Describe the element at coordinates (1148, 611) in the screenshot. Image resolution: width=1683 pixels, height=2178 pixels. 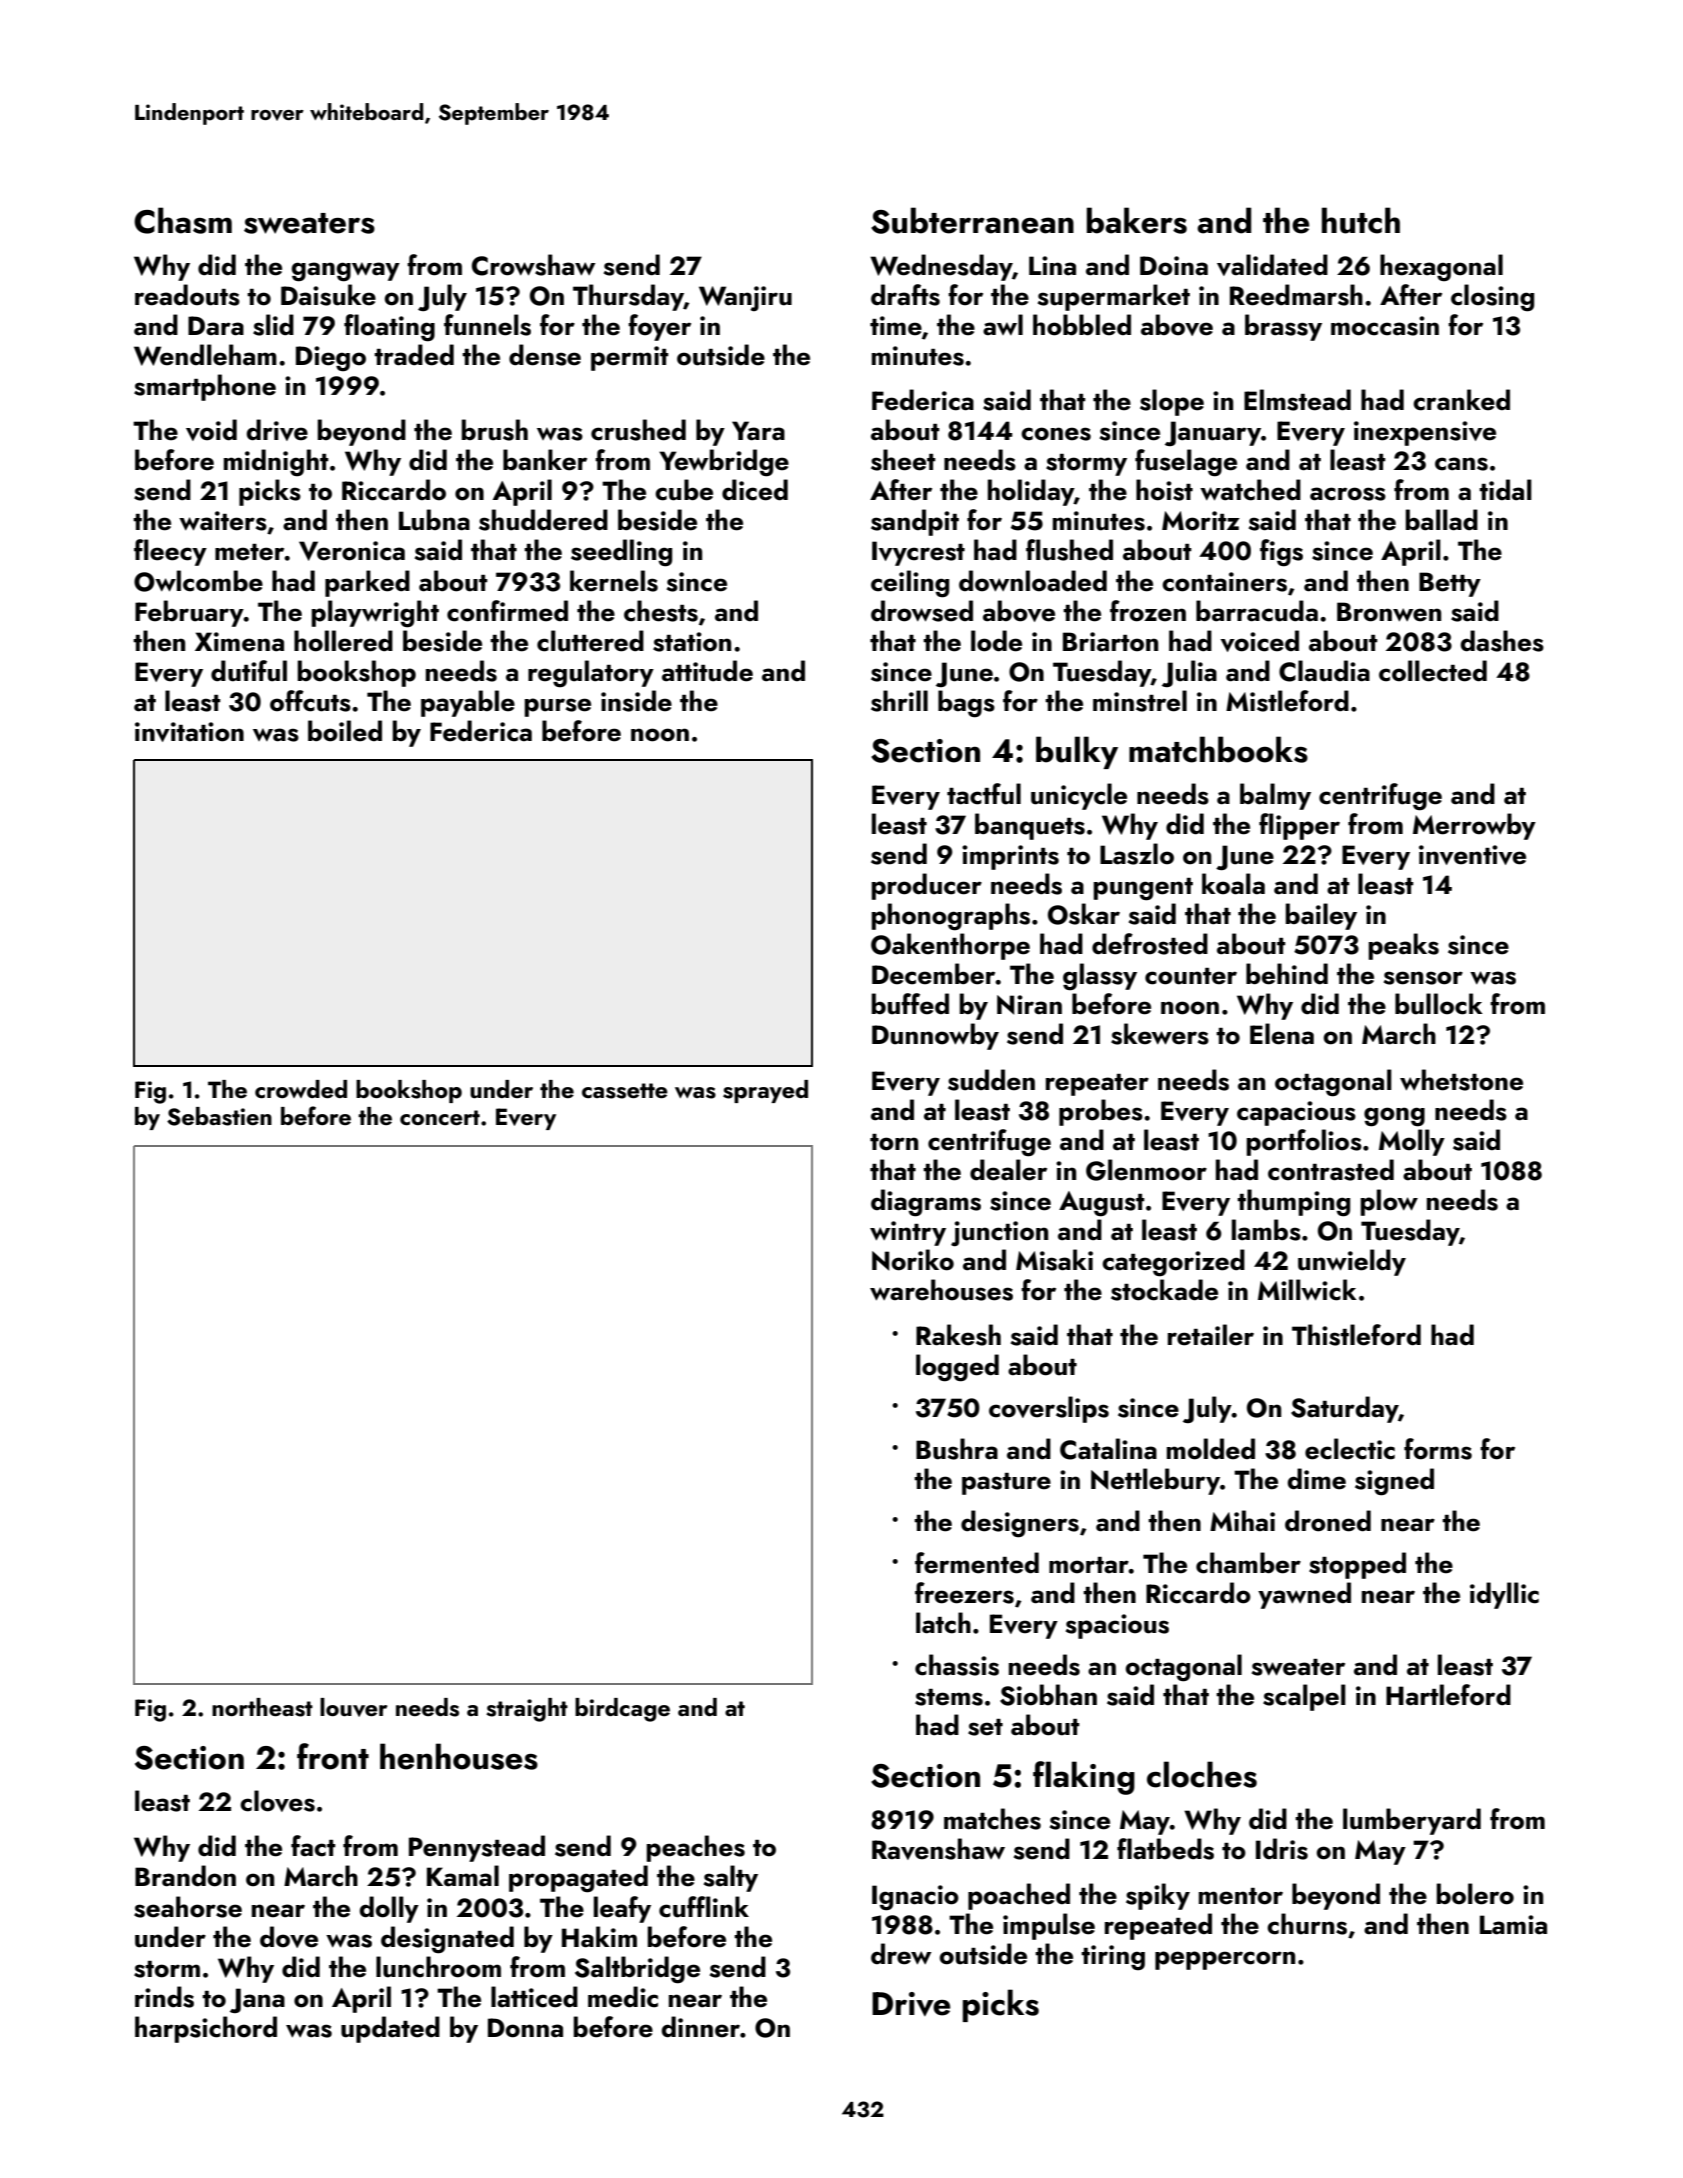
I see `frozen` at that location.
